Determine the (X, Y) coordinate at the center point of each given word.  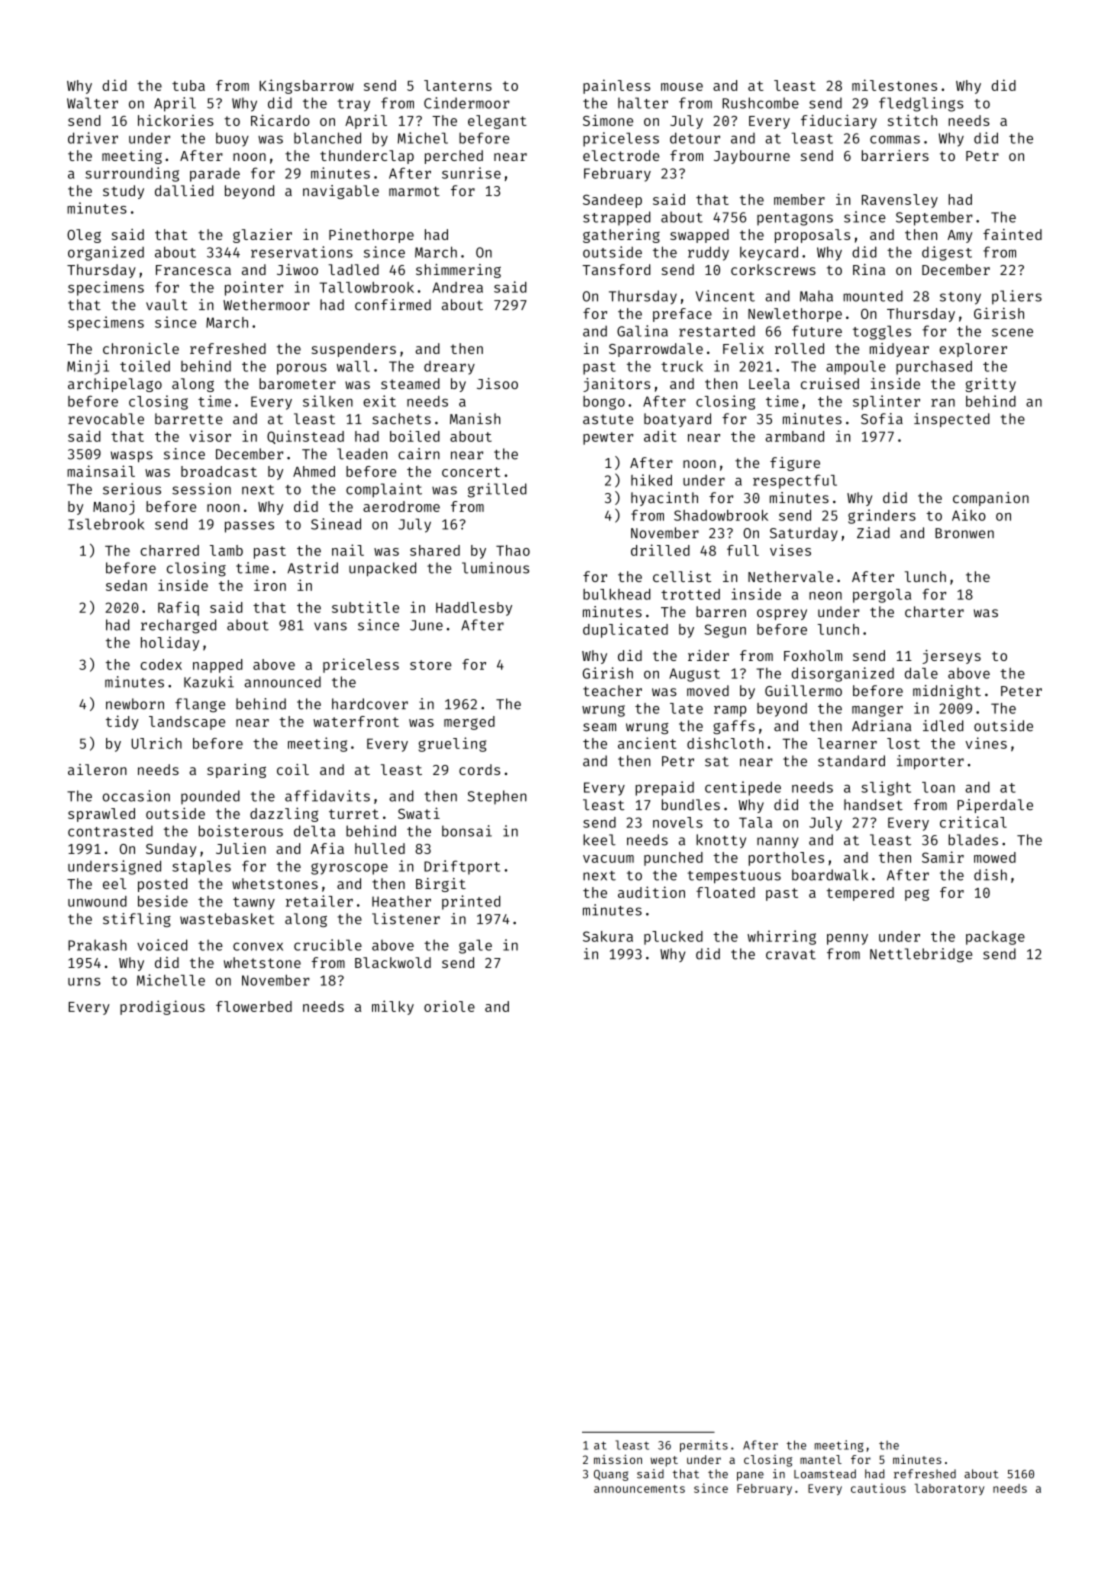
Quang (611, 1475)
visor (210, 436)
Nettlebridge (921, 955)
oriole (449, 1006)
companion (991, 499)
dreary (449, 368)
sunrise (471, 173)
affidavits (327, 796)
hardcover (370, 704)
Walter (92, 103)
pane (750, 1476)
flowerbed (254, 1006)
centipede (743, 788)
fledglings (921, 104)
